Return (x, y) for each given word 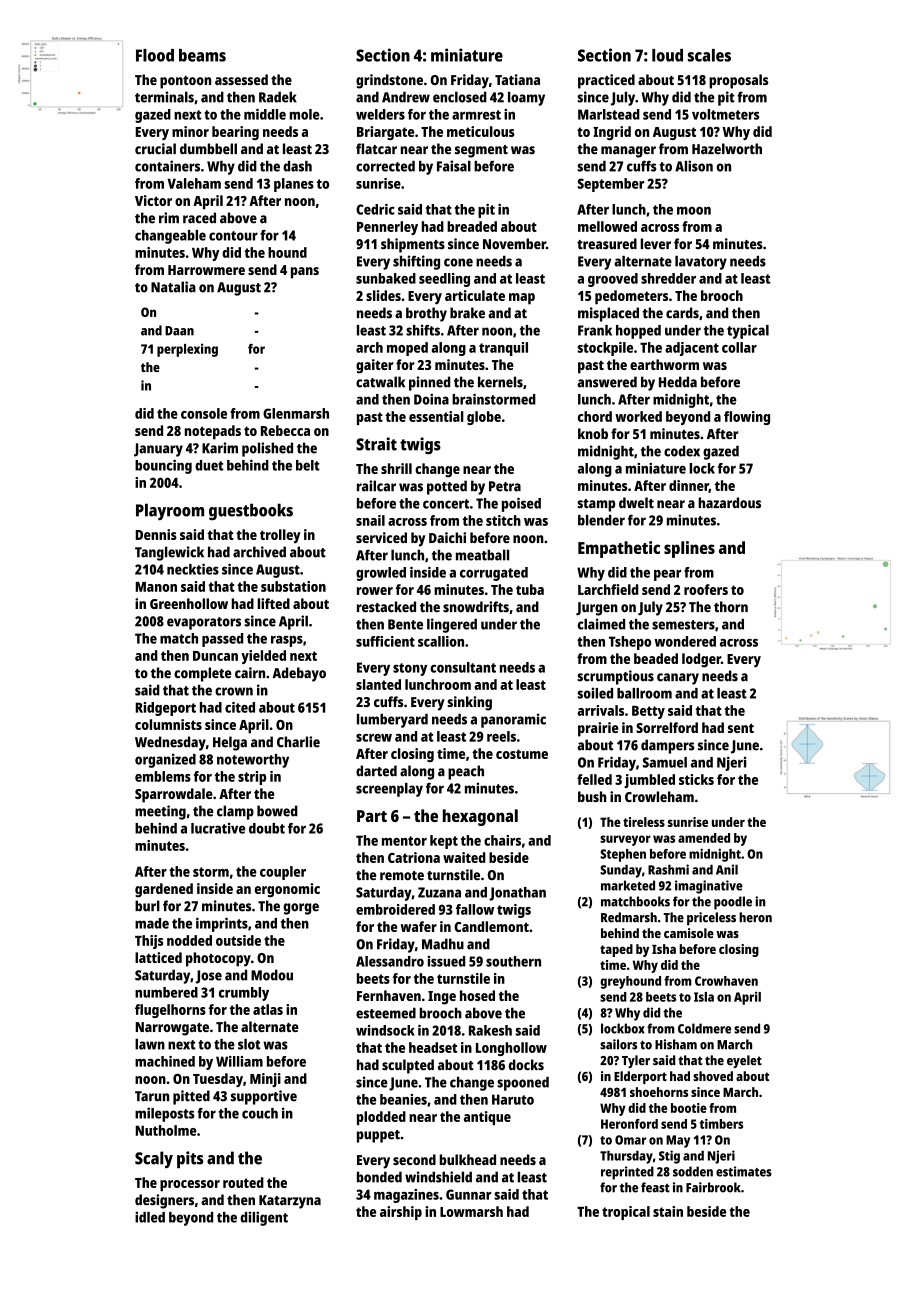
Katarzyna (290, 1202)
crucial (155, 148)
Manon (156, 587)
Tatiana (517, 79)
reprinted (627, 1173)
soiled (595, 693)
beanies (403, 1099)
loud (667, 55)
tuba (530, 589)
